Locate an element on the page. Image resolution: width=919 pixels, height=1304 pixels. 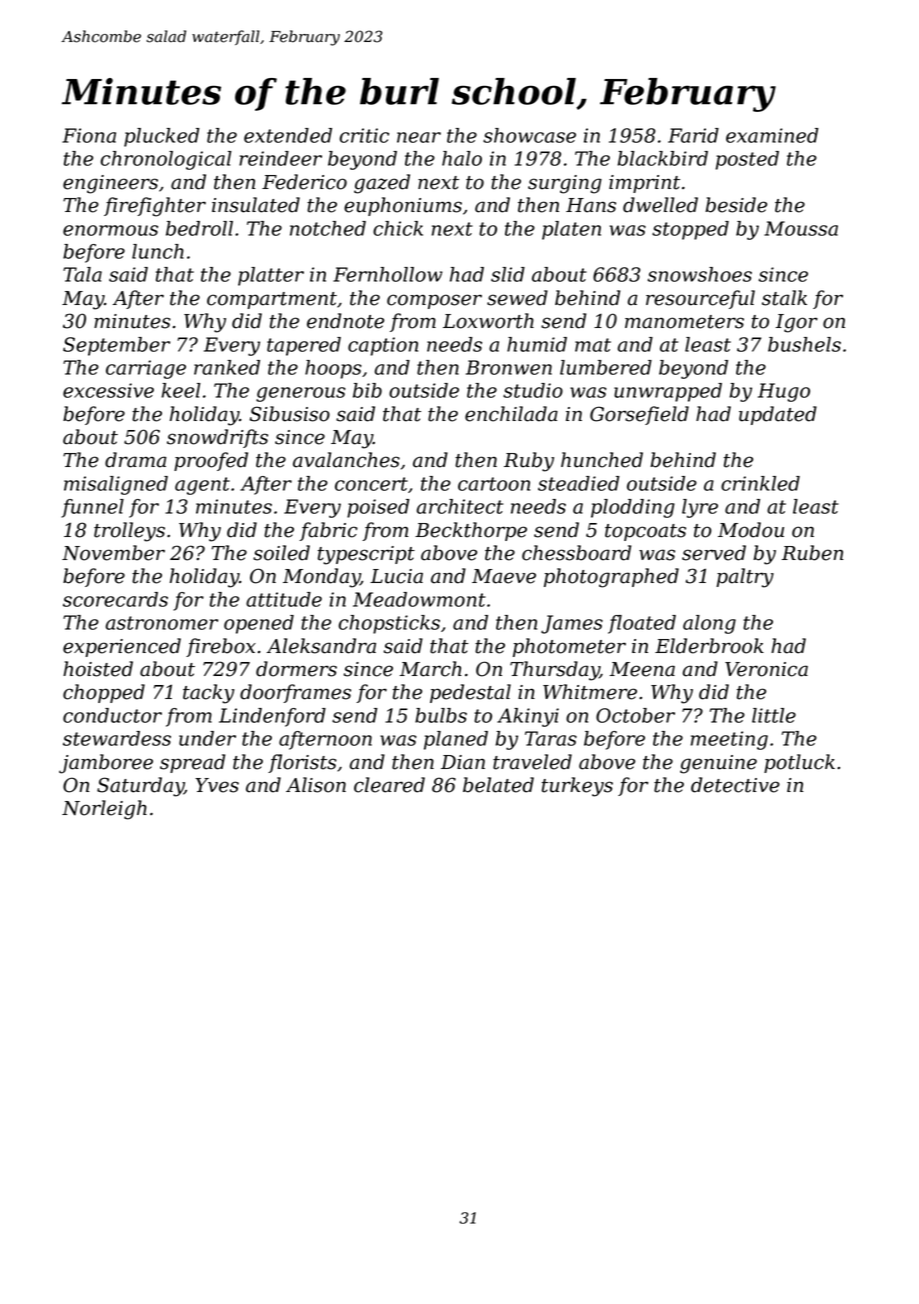
doorframes is located at coordinates (295, 693).
